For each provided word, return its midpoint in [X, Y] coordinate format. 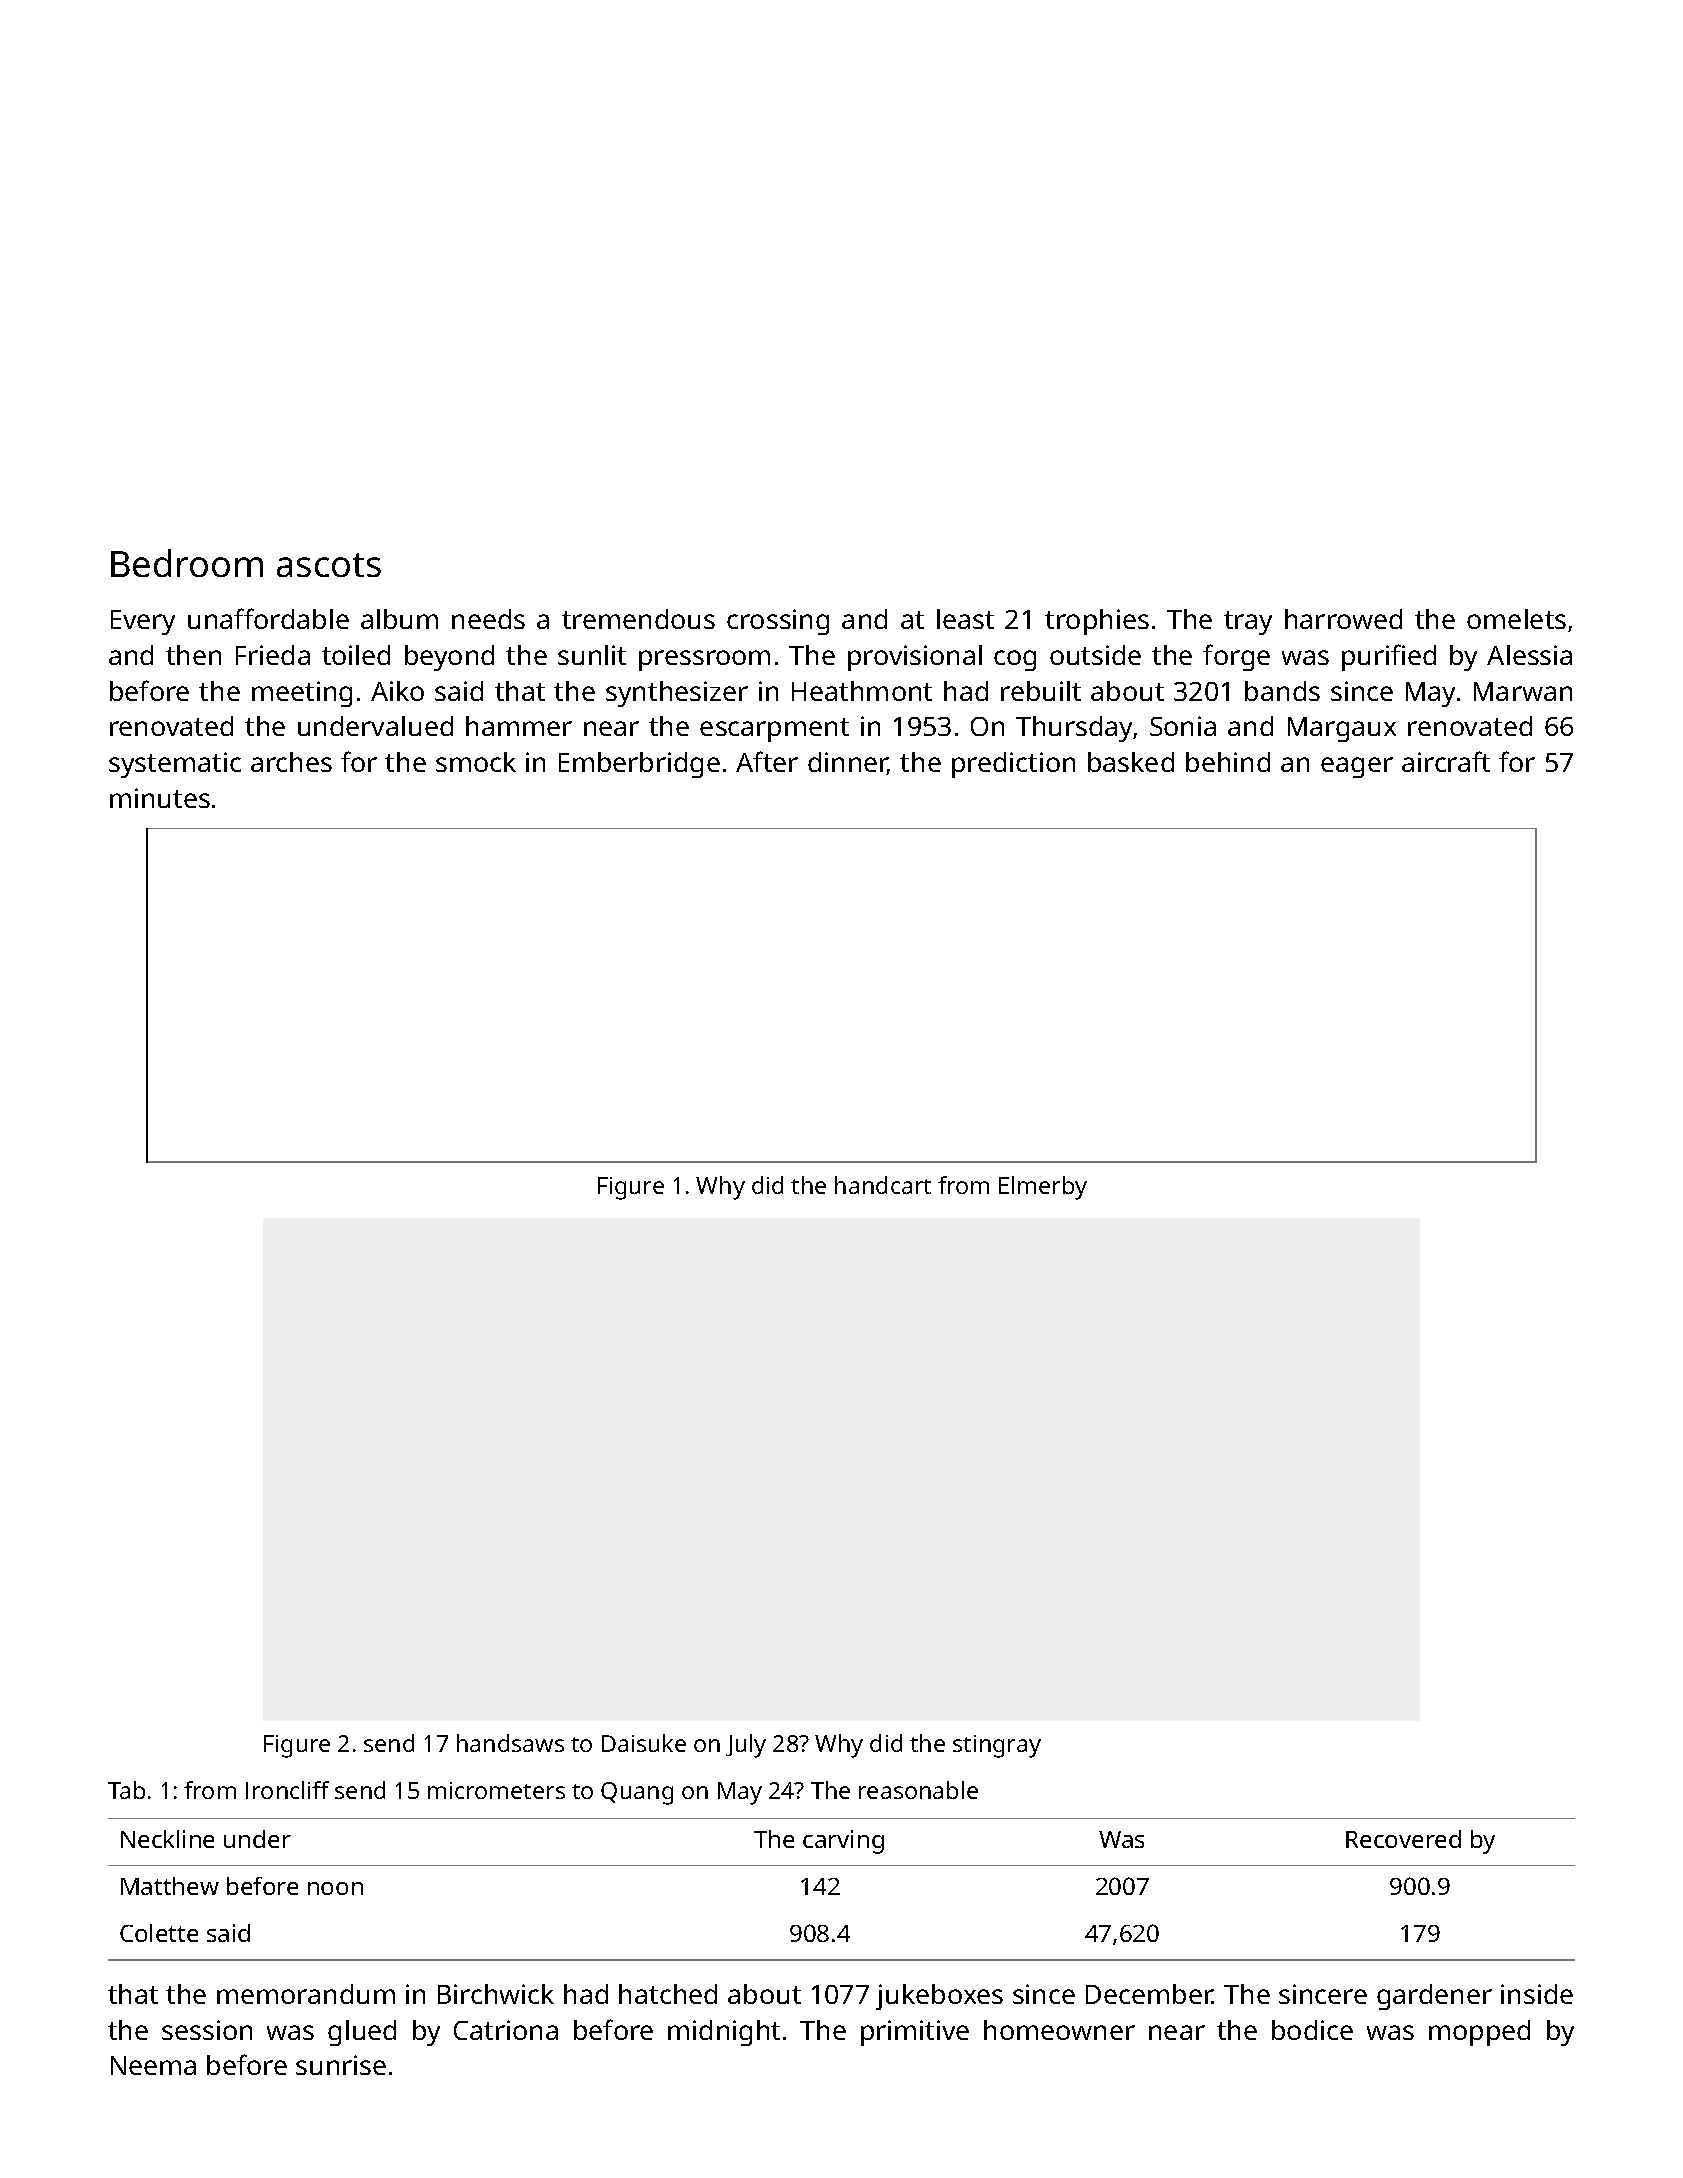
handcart [883, 1185]
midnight [724, 2033]
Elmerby [1043, 1188]
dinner [848, 763]
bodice [1312, 2030]
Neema [153, 2065]
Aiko [397, 691]
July [746, 1746]
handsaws [510, 1743]
